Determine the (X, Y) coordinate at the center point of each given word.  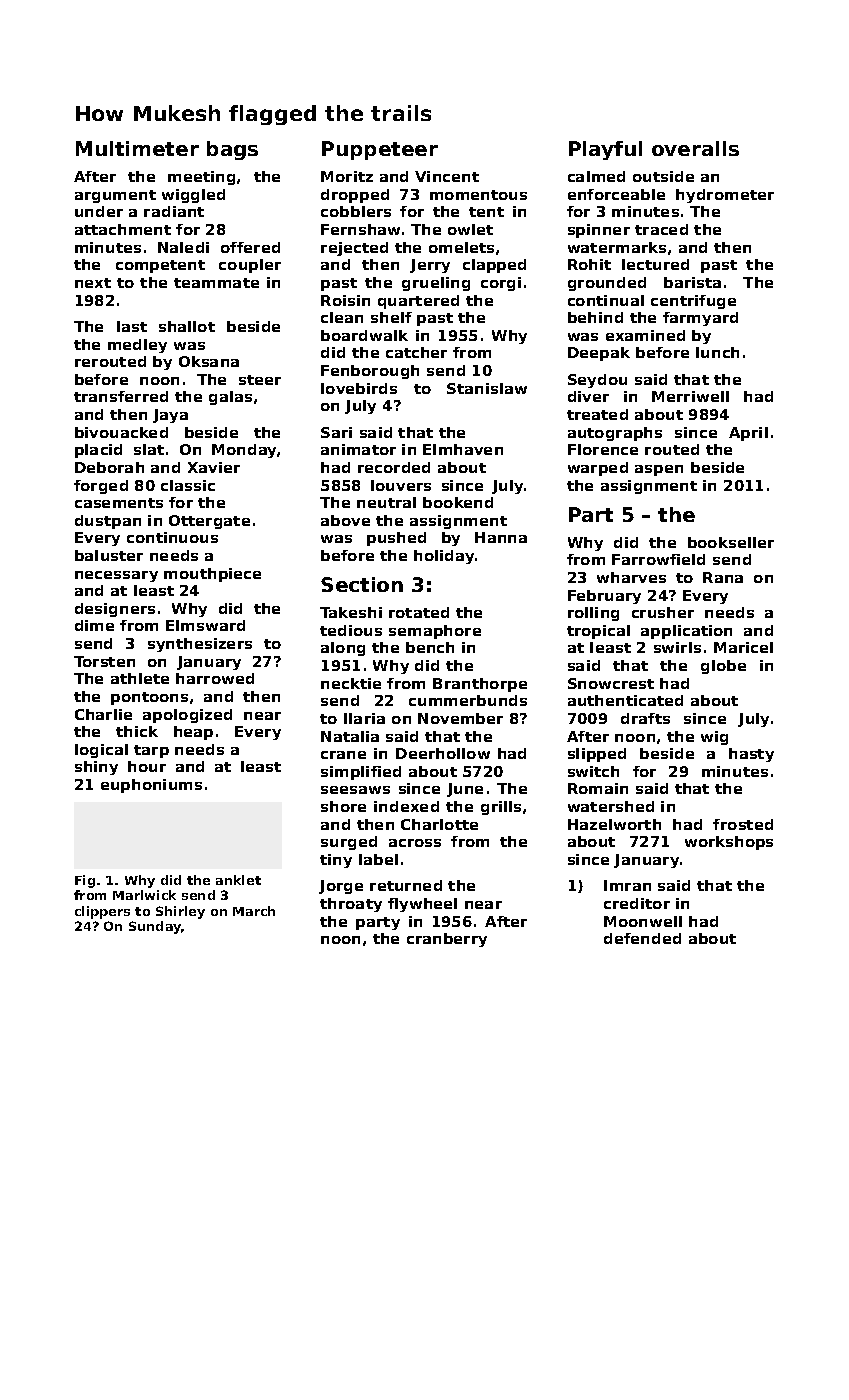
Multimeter (137, 148)
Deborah (109, 467)
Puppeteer (380, 150)
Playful (605, 150)
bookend (458, 502)
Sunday (155, 927)
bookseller (731, 542)
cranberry (447, 940)
